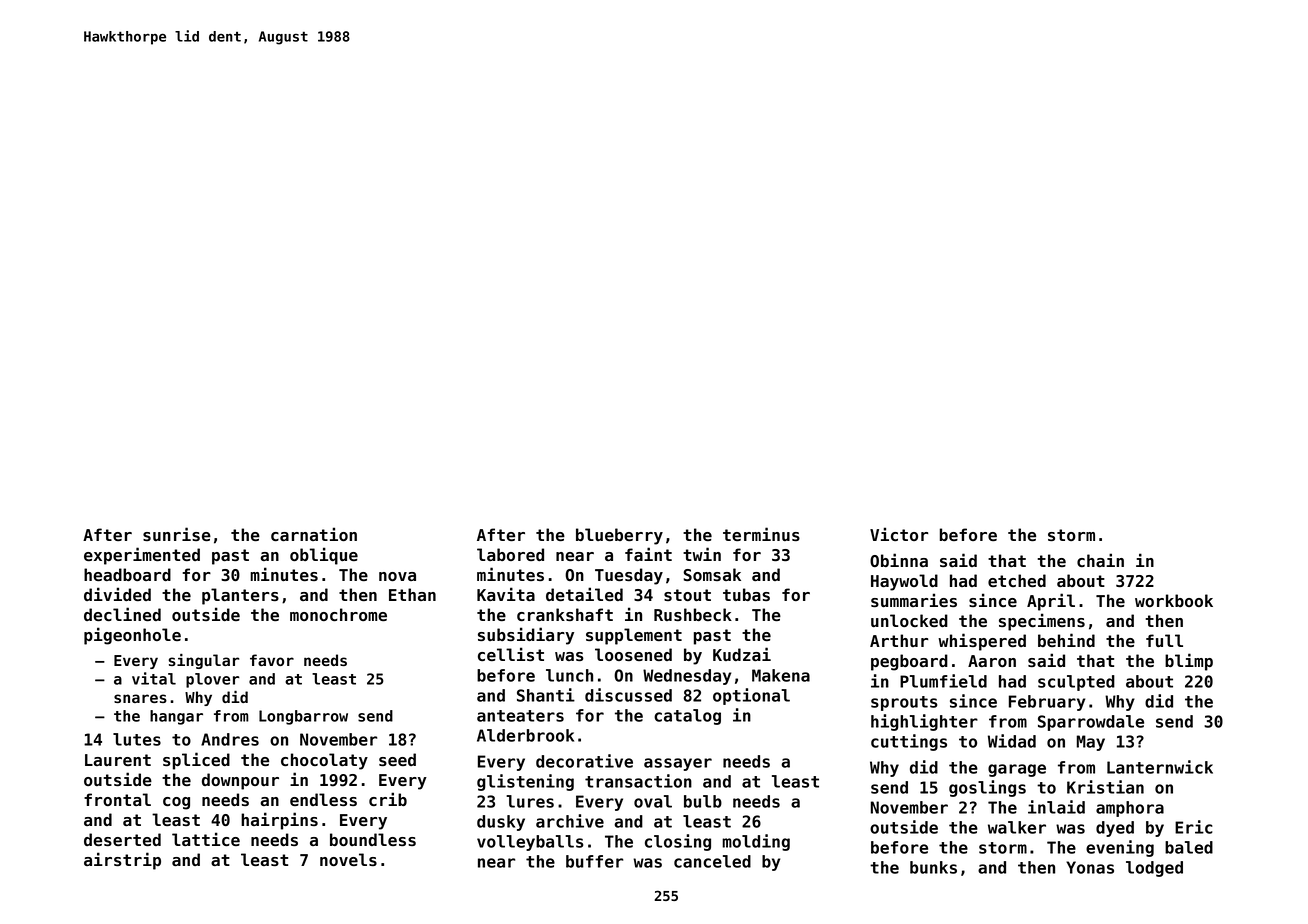  What do you see at coordinates (584, 761) in the screenshot?
I see `decorative` at bounding box center [584, 761].
